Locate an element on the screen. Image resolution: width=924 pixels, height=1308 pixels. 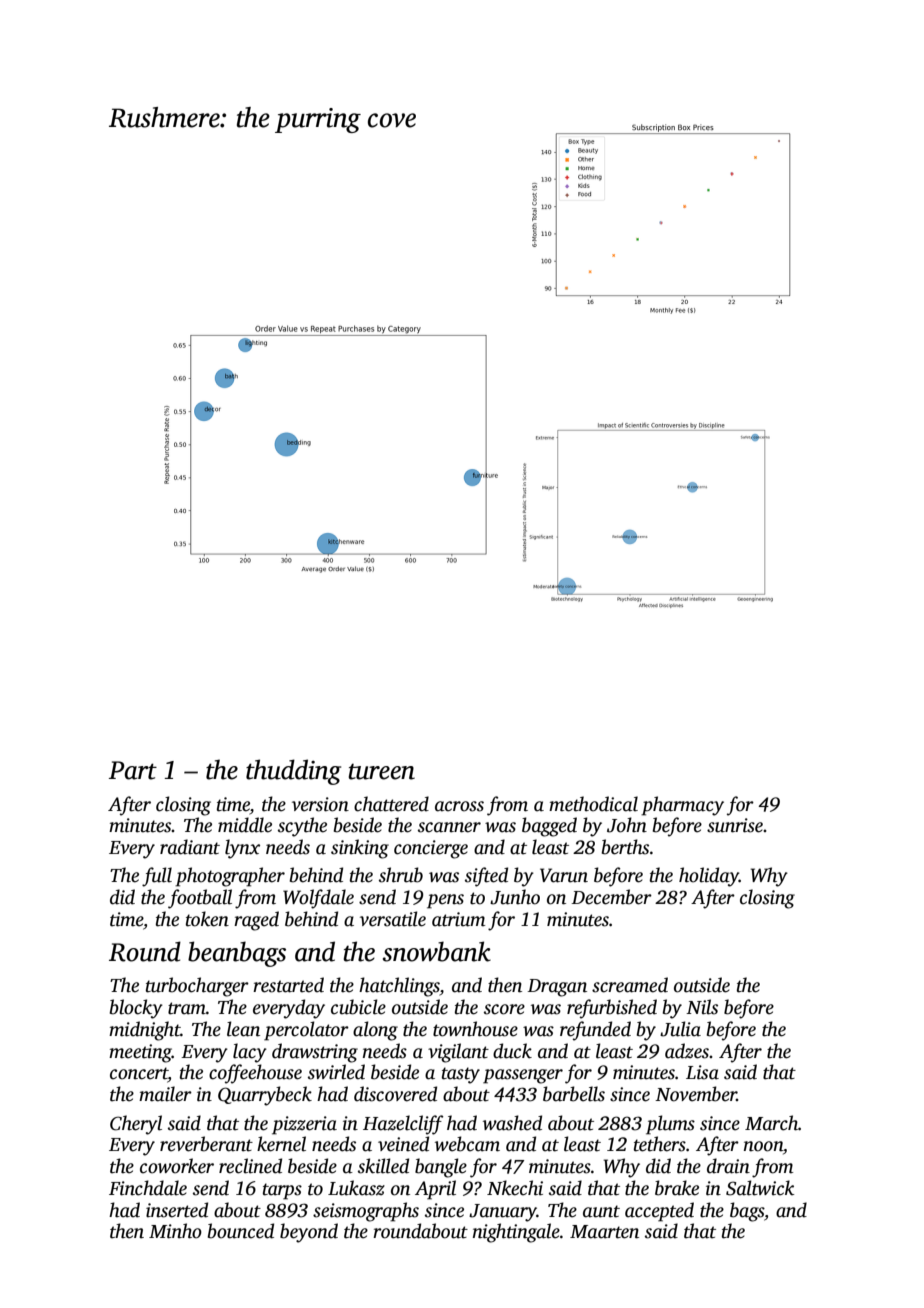
holiday is located at coordinates (709, 877).
